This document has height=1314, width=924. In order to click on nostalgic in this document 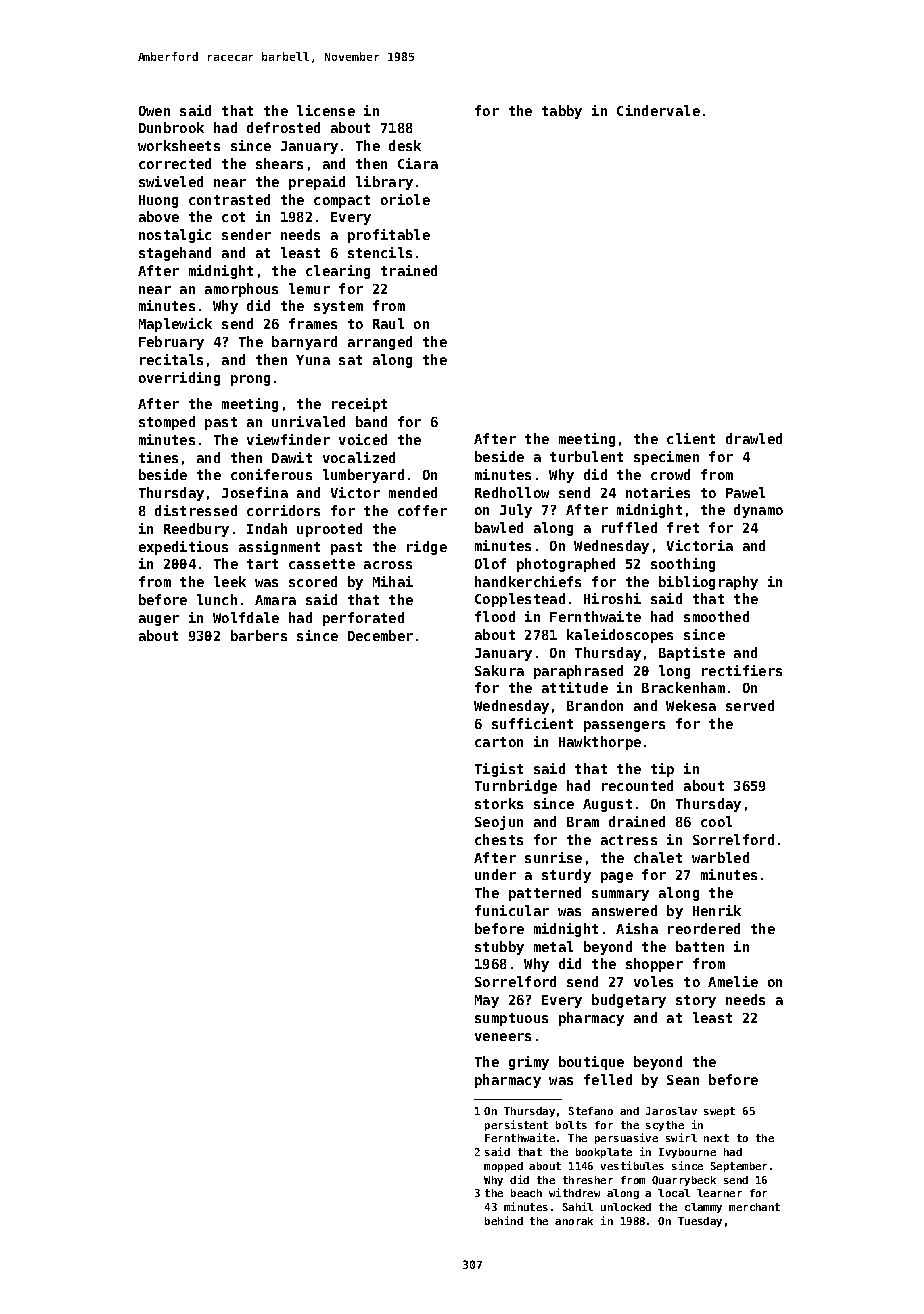, I will do `click(175, 236)`.
